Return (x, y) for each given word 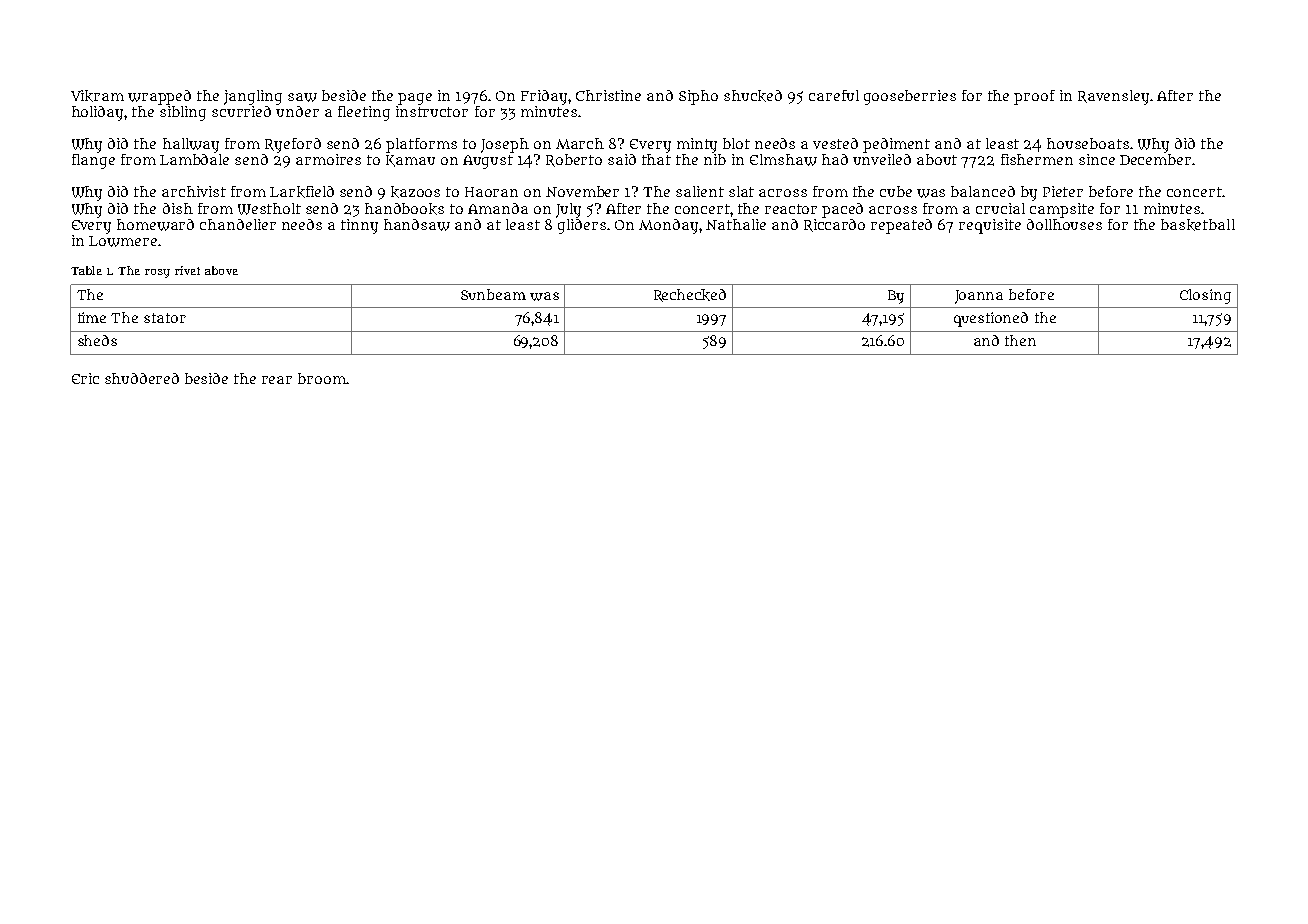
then (1020, 340)
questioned (991, 319)
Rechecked (690, 295)
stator (165, 318)
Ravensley (1113, 97)
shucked (753, 96)
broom (322, 378)
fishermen (1037, 159)
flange (93, 161)
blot (736, 143)
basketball (1198, 225)
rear (277, 380)
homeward (155, 225)
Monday (668, 226)
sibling (183, 113)
